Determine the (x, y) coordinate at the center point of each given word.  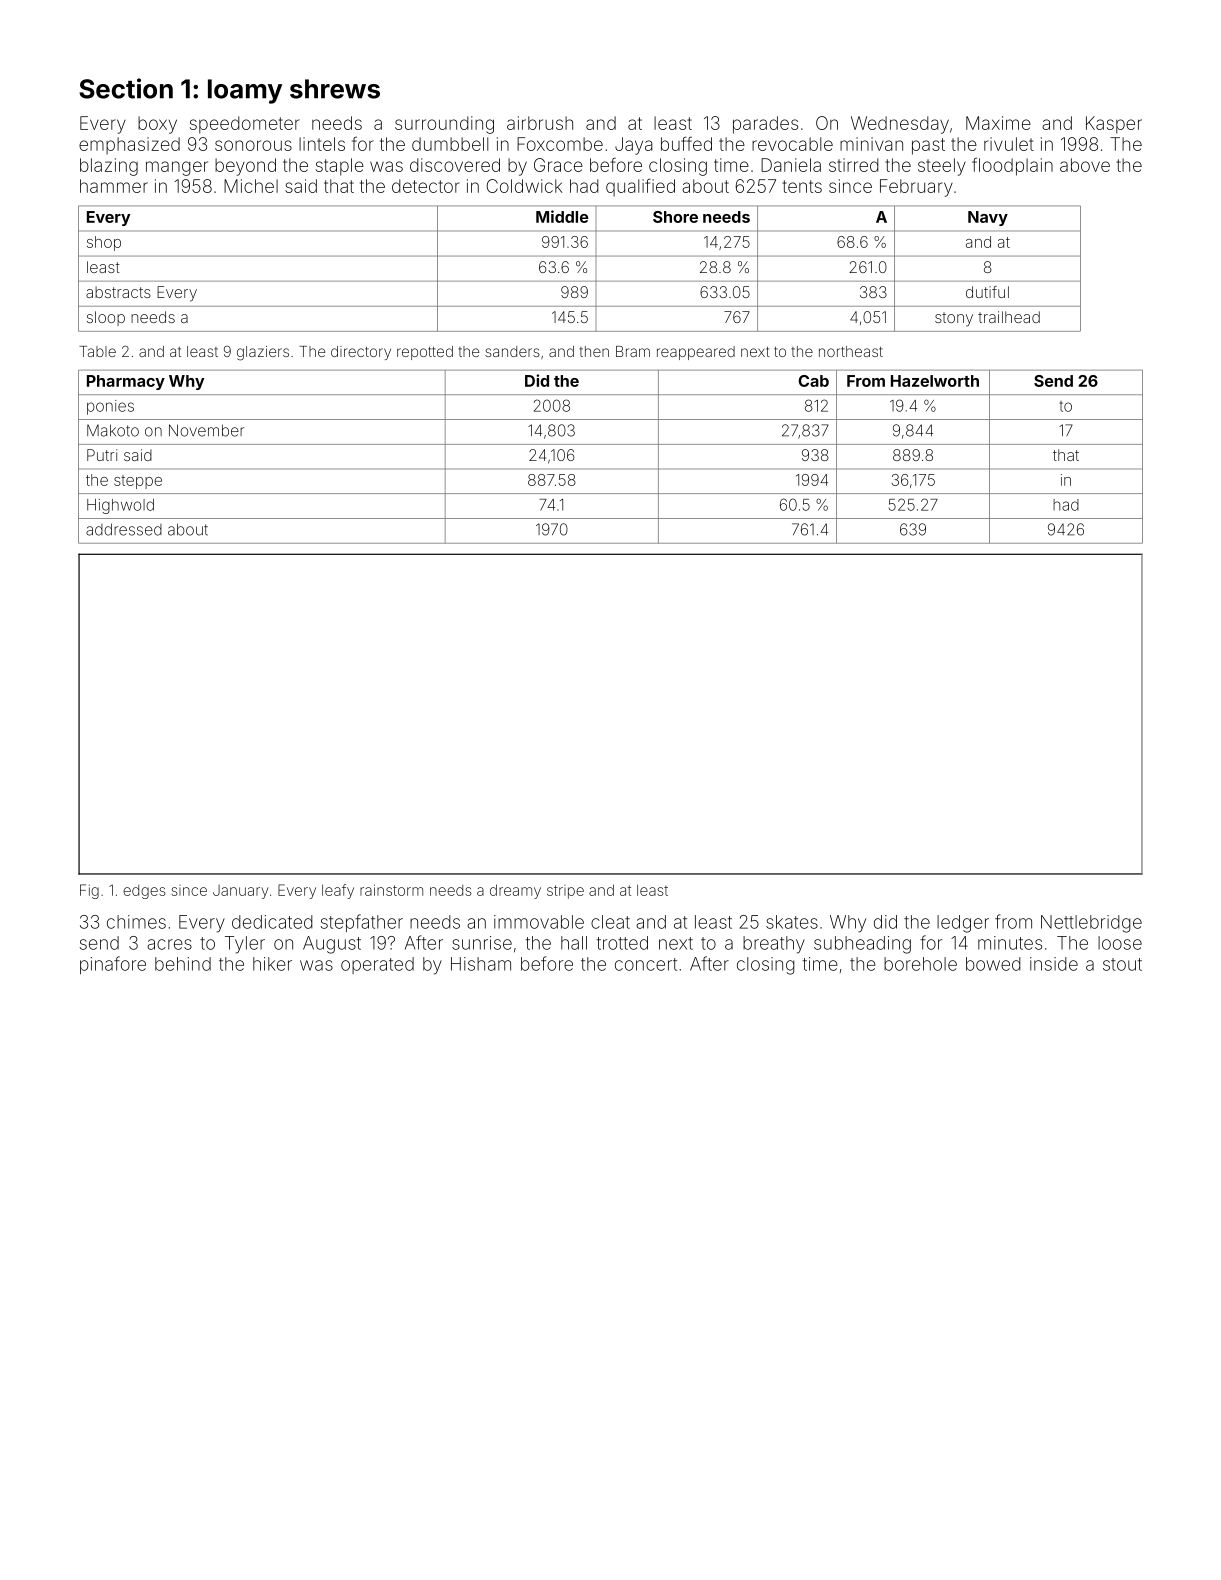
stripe (565, 892)
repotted (425, 353)
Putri (102, 455)
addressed (124, 529)
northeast (851, 351)
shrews (335, 89)
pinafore (113, 965)
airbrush (540, 123)
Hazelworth (935, 381)
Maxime (998, 123)
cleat (610, 922)
